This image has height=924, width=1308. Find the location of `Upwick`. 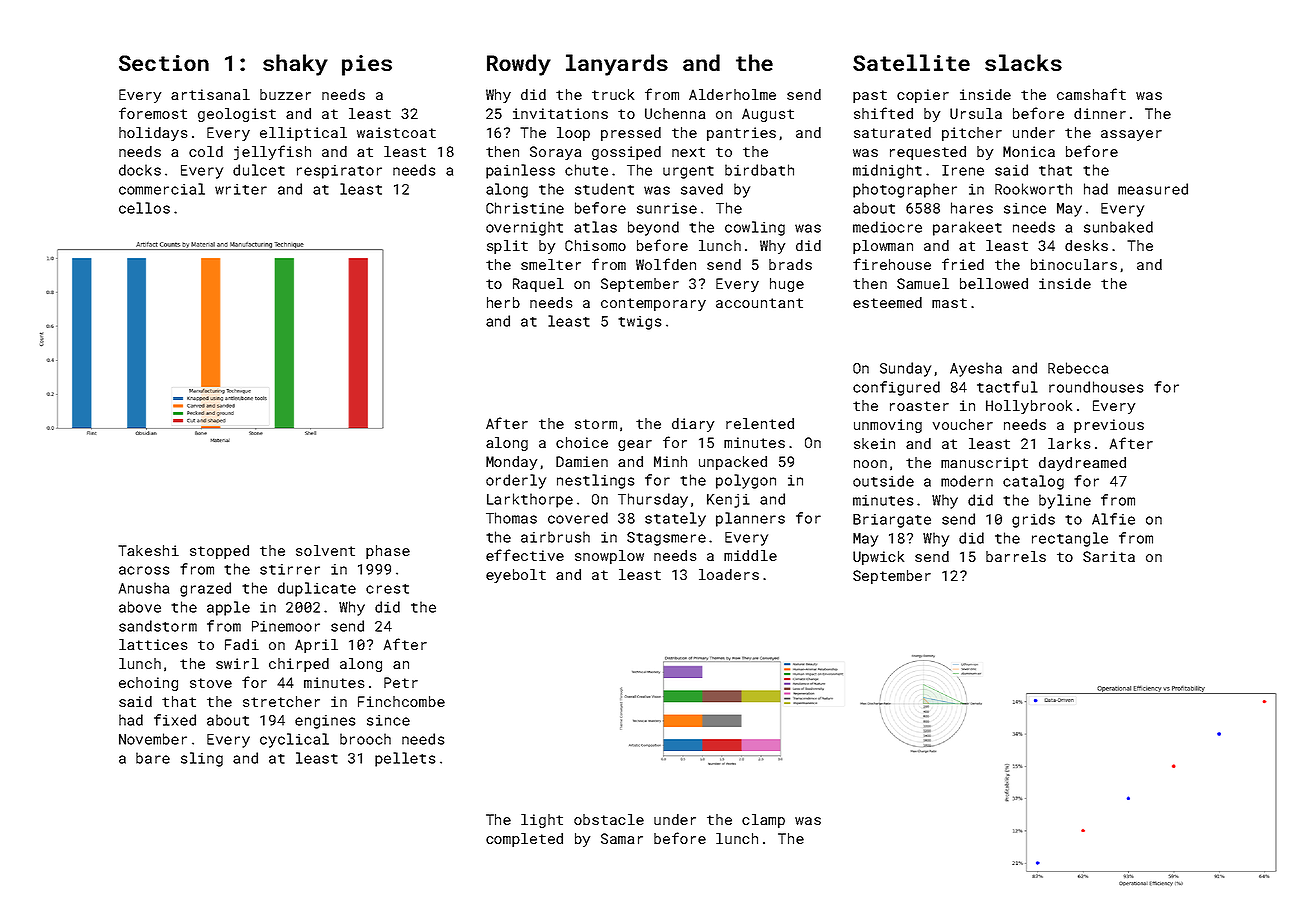

Upwick is located at coordinates (878, 558).
